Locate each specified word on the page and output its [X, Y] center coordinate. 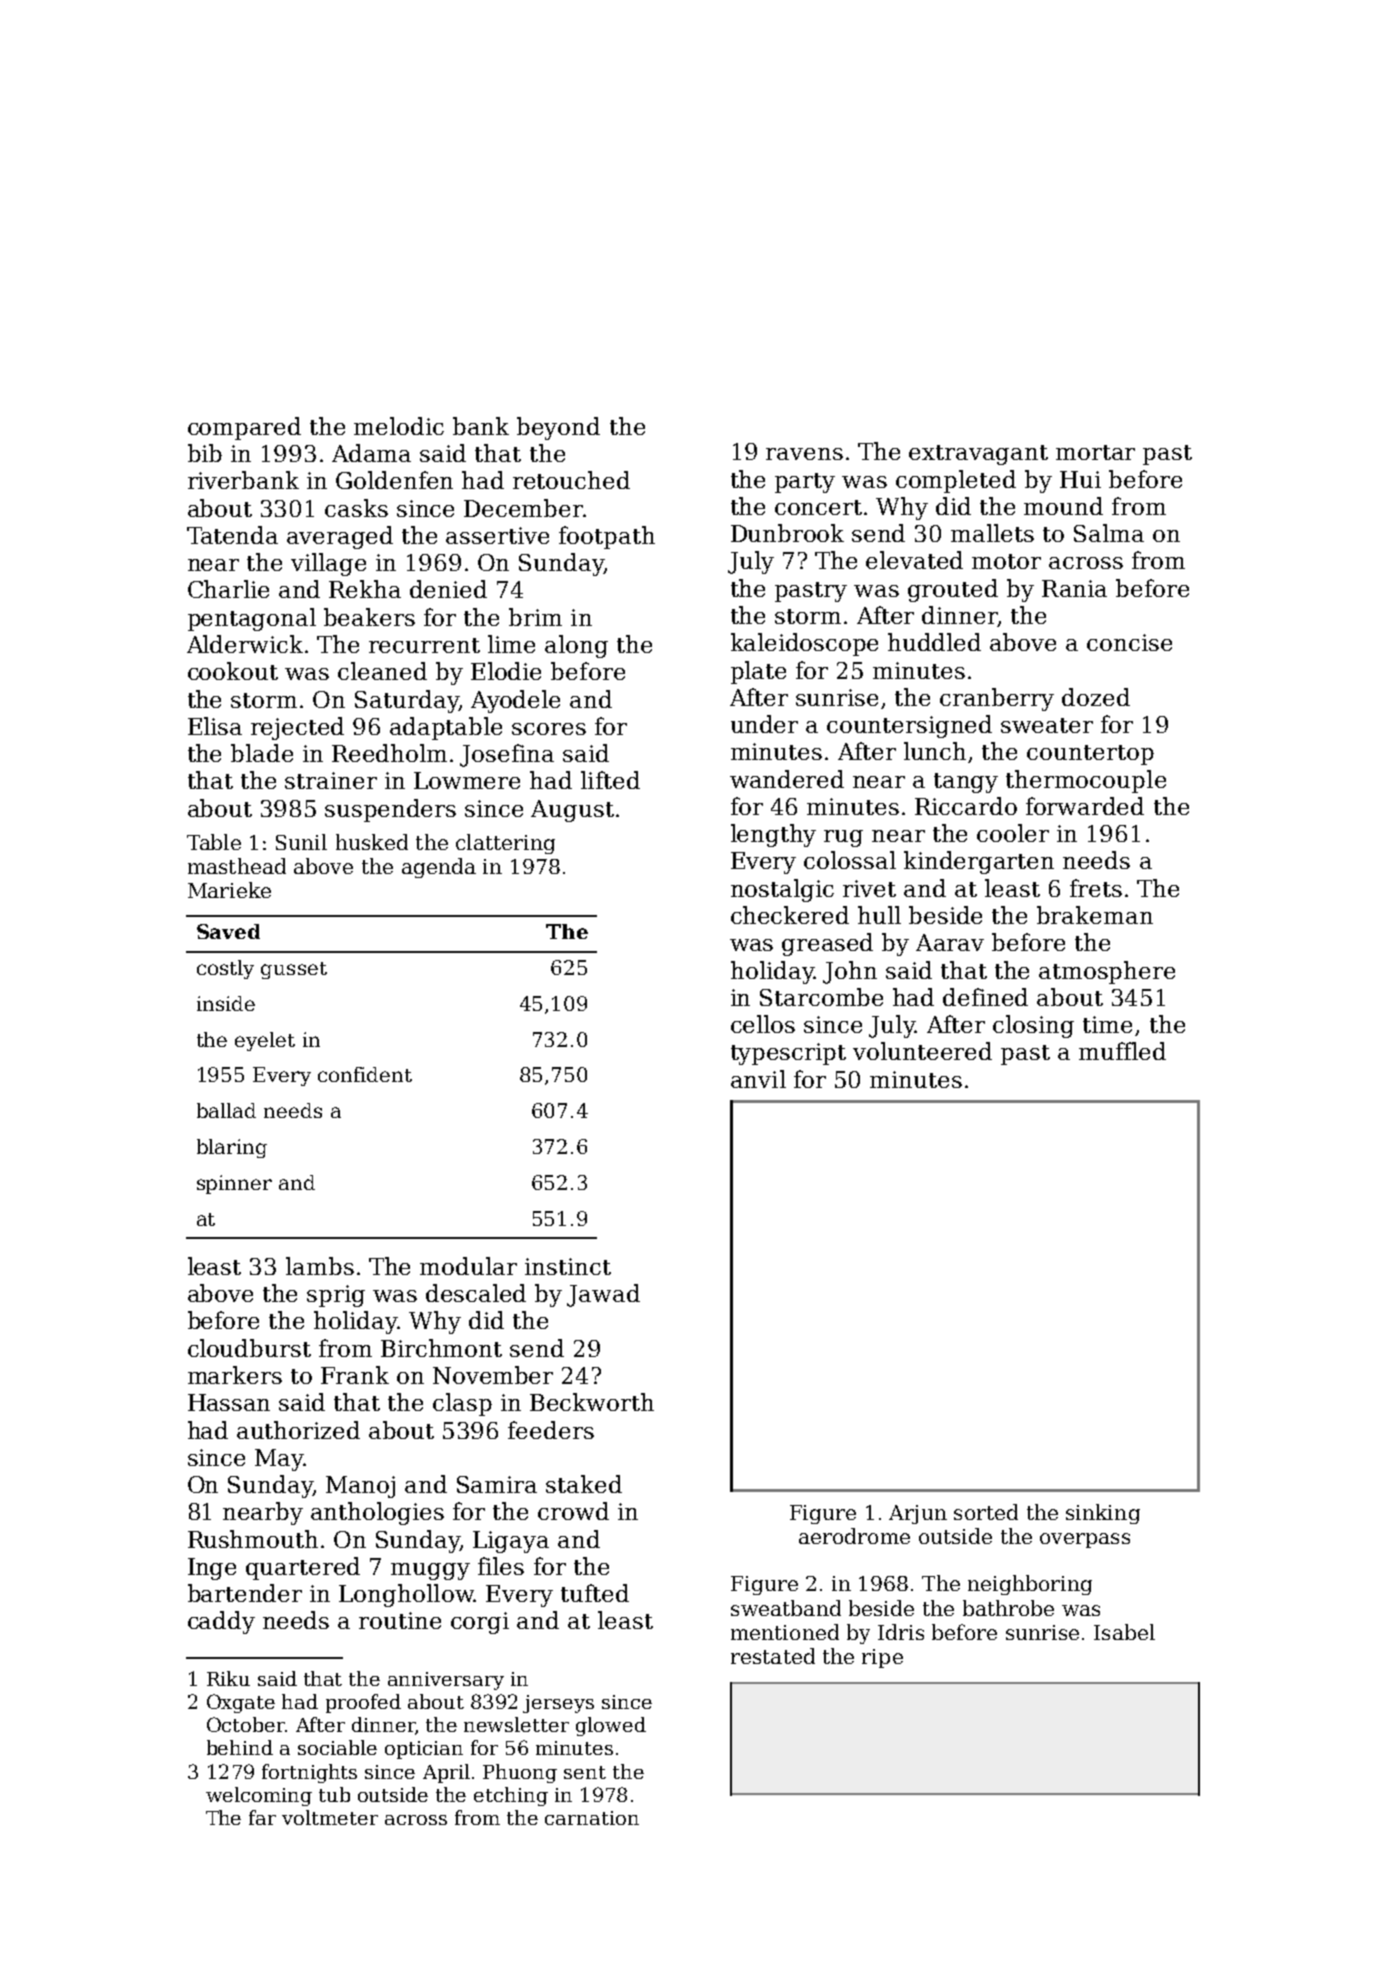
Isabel [1124, 1632]
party [805, 483]
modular [468, 1266]
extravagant [978, 455]
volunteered [922, 1051]
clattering [505, 844]
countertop [1090, 755]
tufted [595, 1593]
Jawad [603, 1295]
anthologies [377, 1513]
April [446, 1773]
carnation [592, 1818]
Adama [371, 453]
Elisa [215, 726]
